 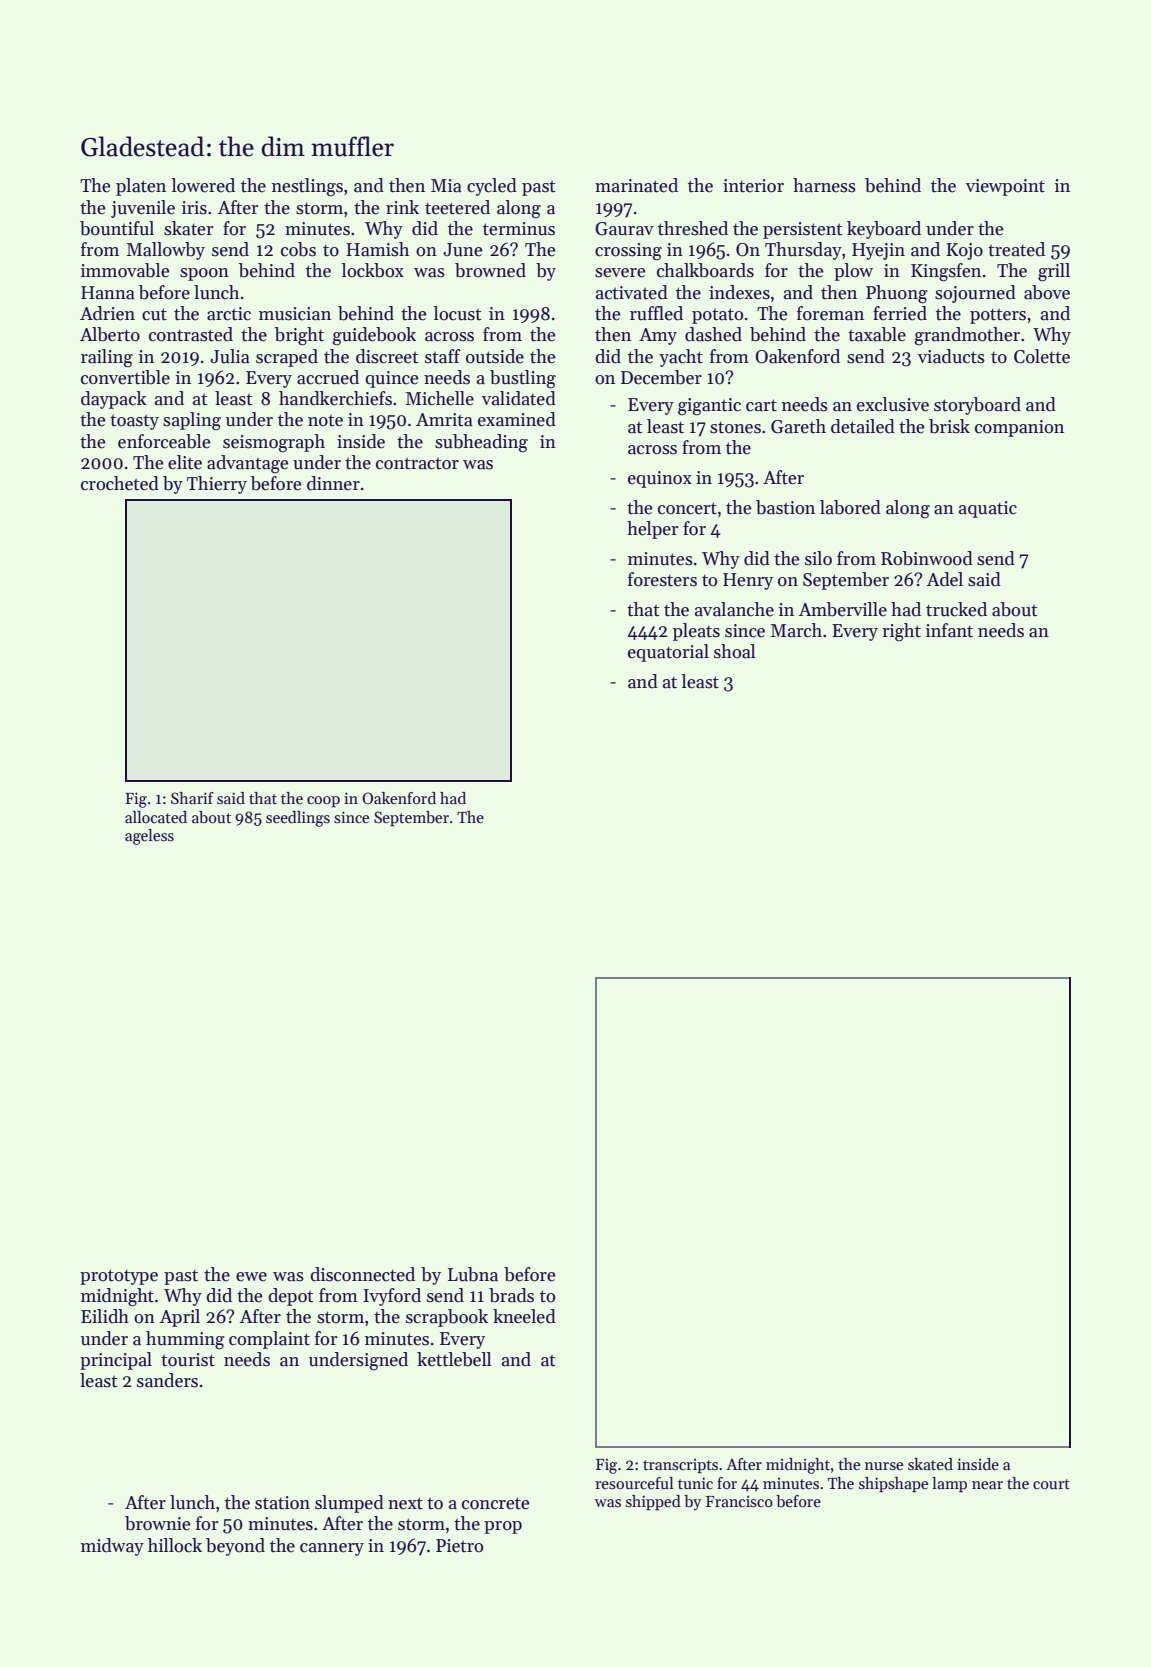 What do you see at coordinates (112, 1547) in the page?
I see `midway` at bounding box center [112, 1547].
